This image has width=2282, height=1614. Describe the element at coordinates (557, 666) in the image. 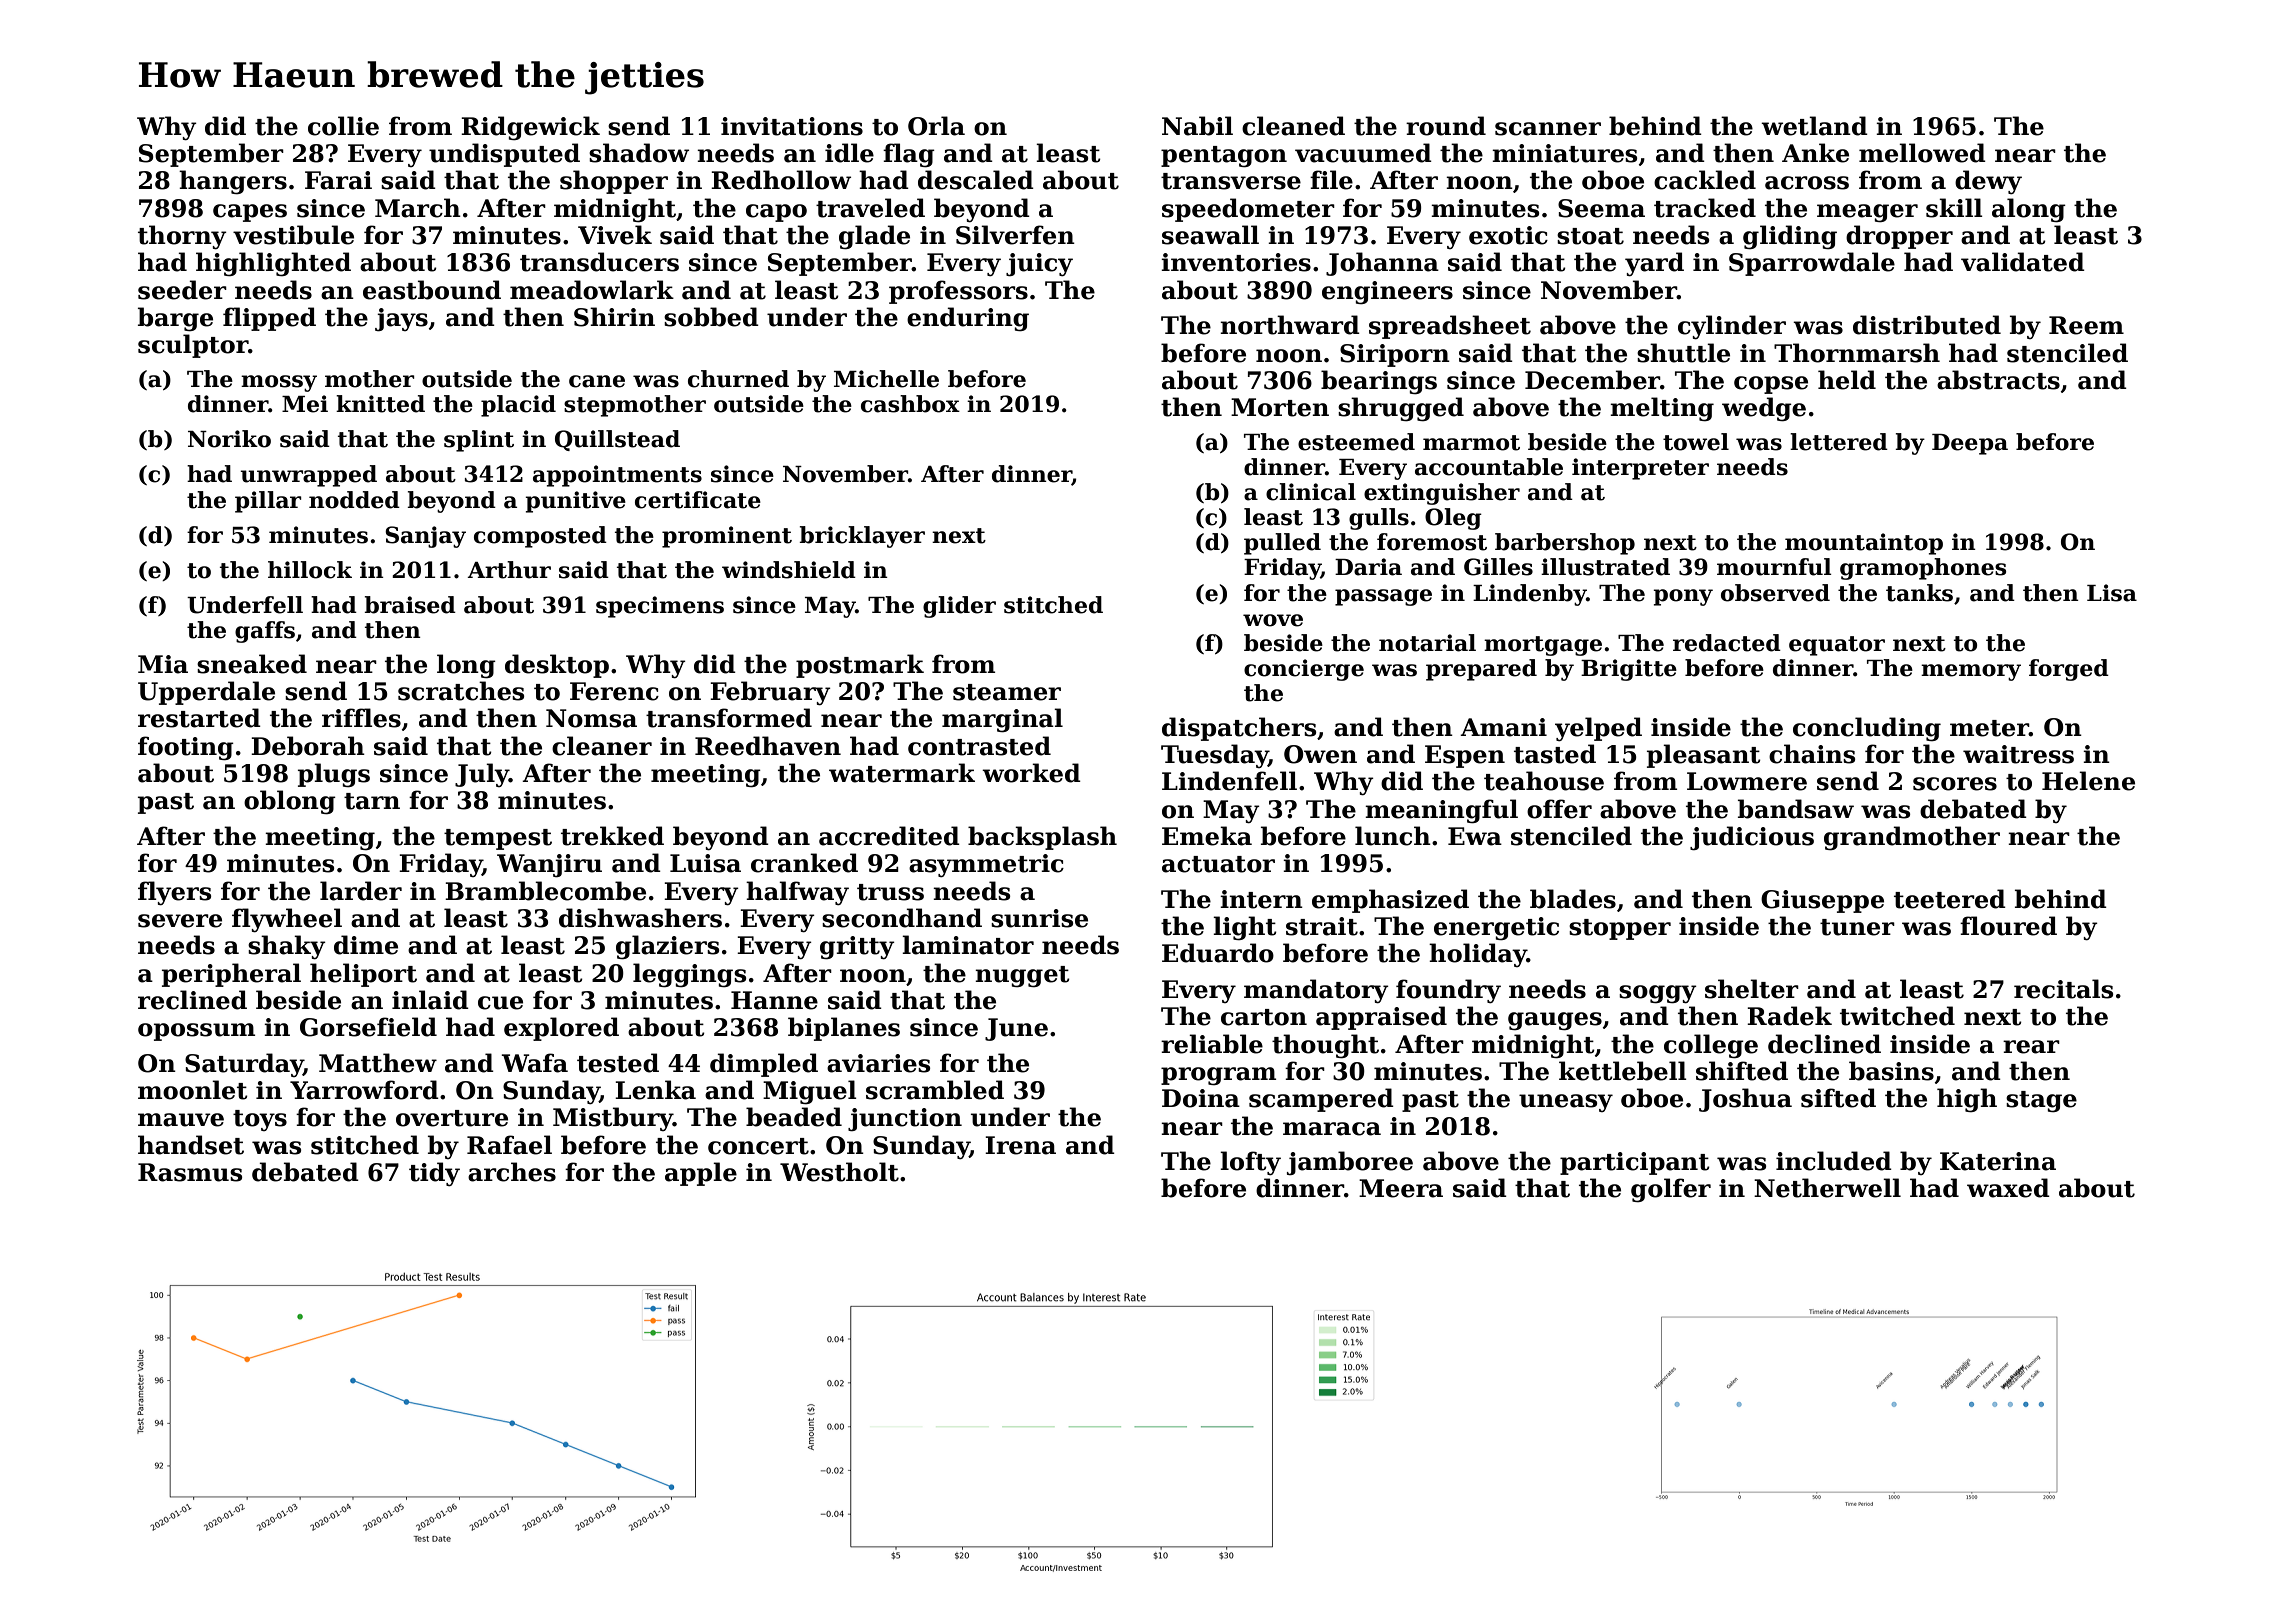

I see `desktop` at that location.
